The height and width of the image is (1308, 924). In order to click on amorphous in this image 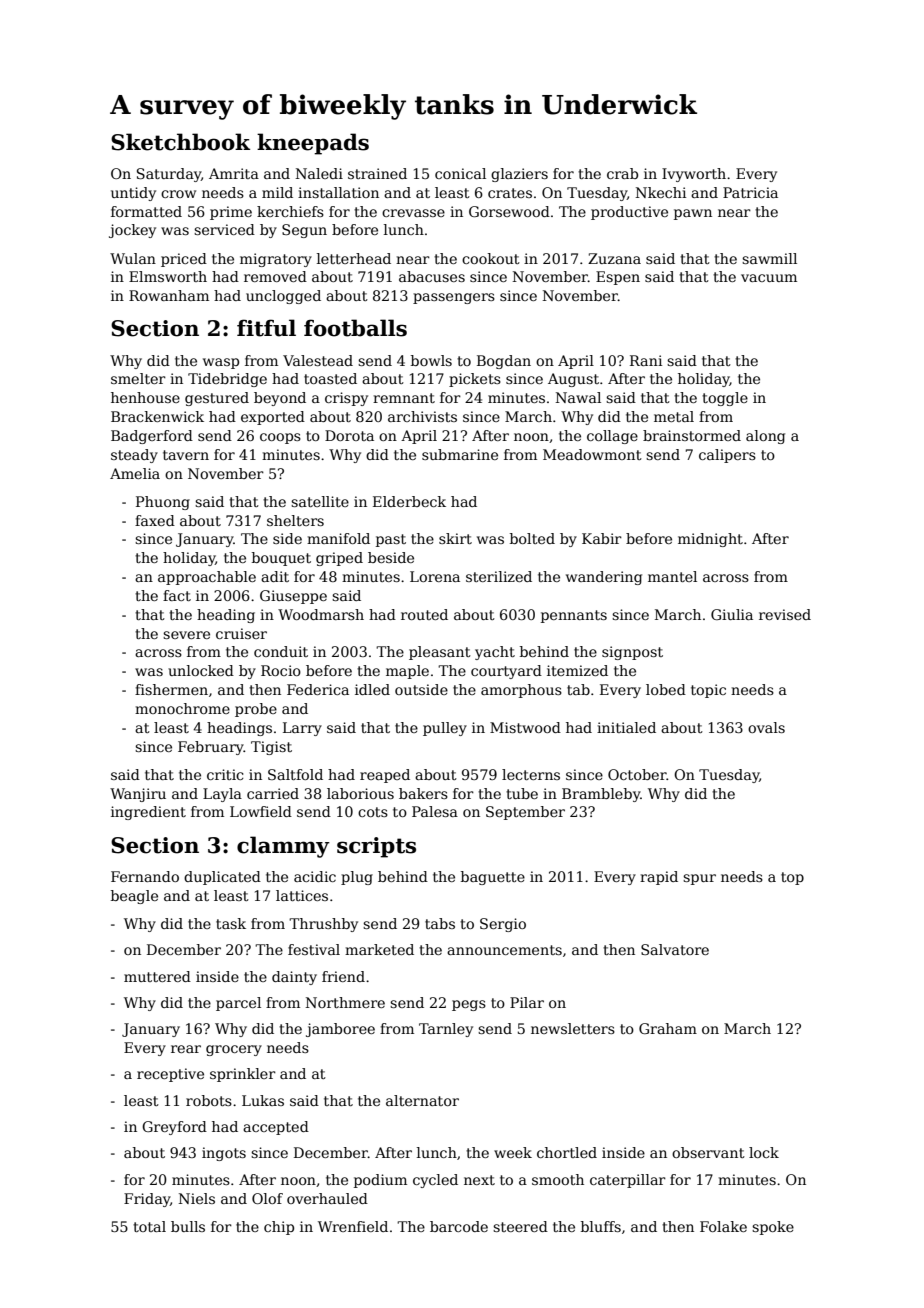, I will do `click(521, 691)`.
